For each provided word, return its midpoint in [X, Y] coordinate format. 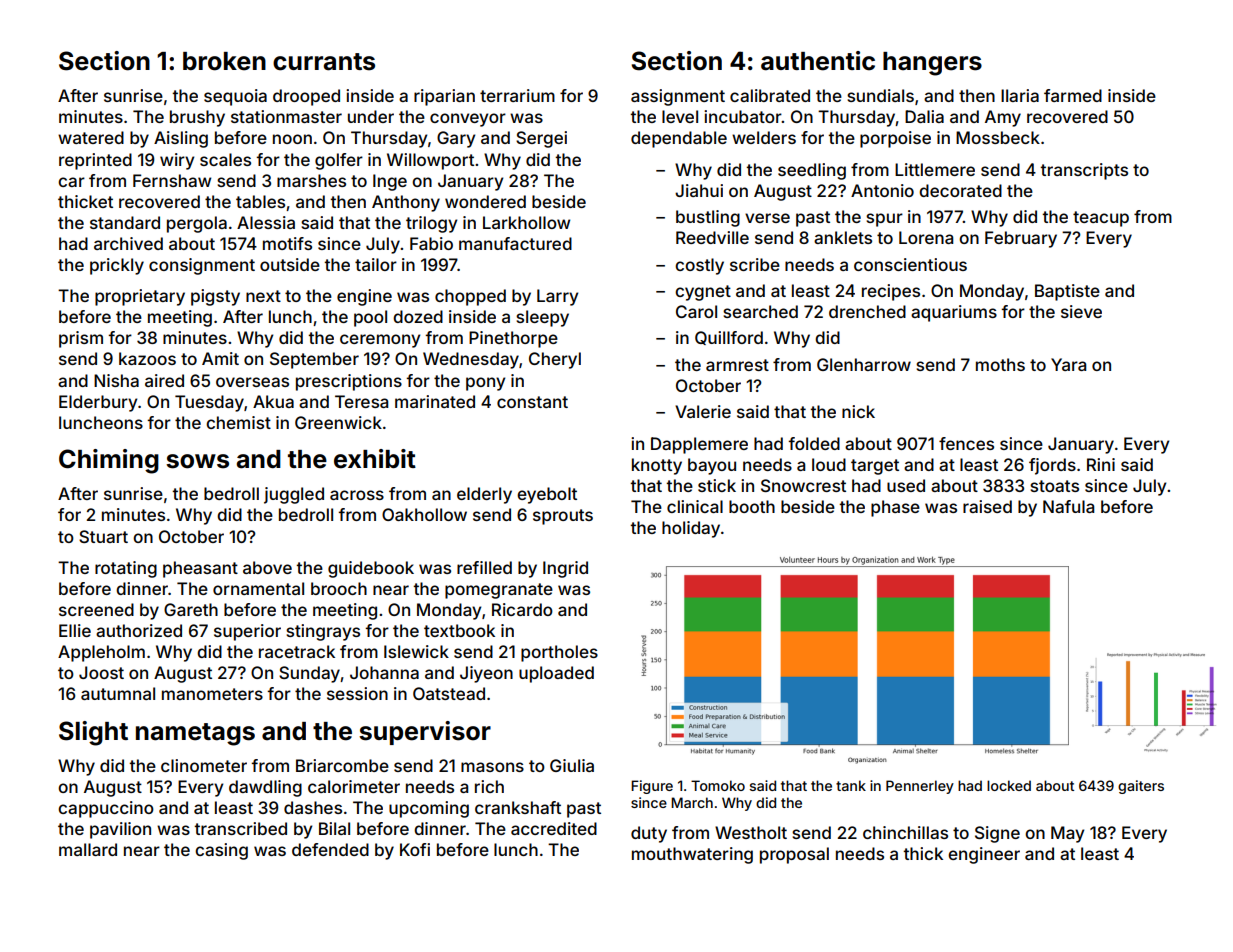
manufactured [515, 243]
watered [91, 137]
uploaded [556, 674]
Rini [1101, 464]
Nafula [1068, 506]
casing [221, 851]
